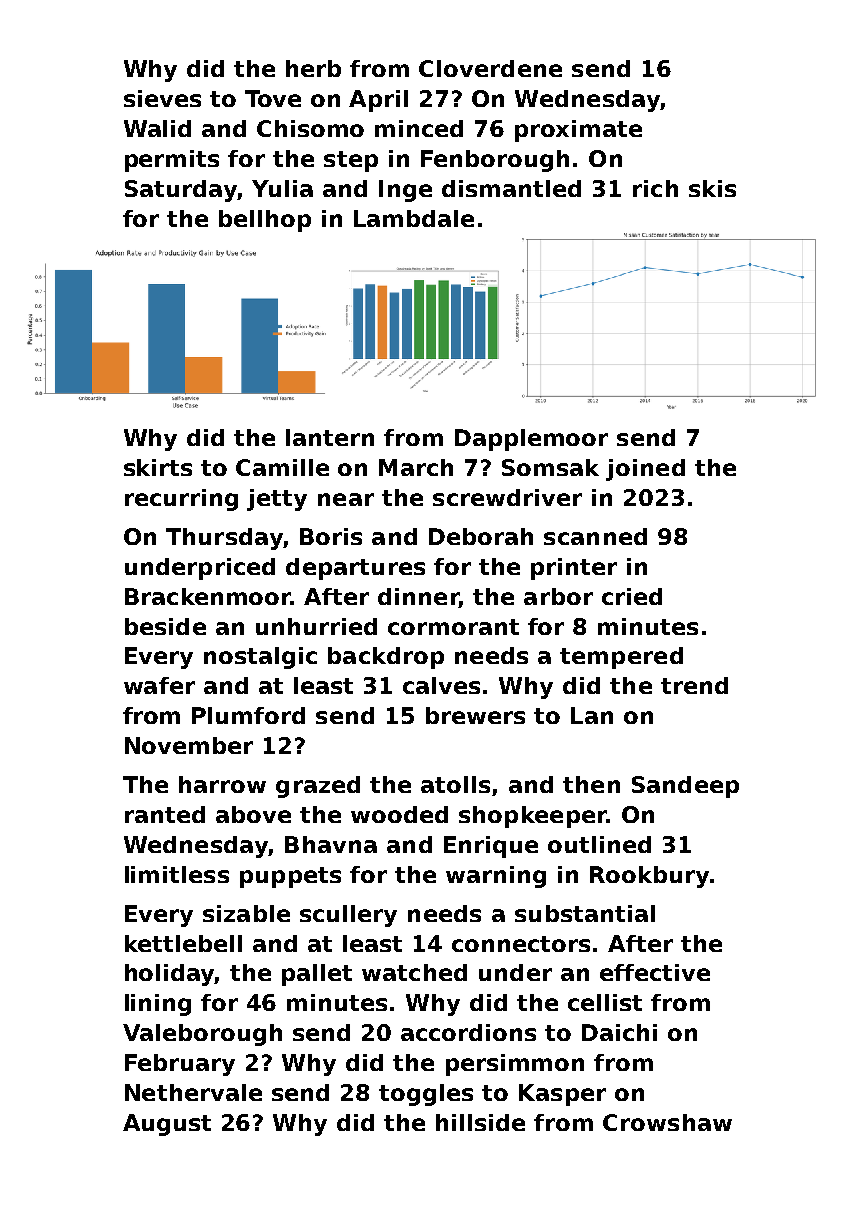 The height and width of the image is (1226, 864). I want to click on recurring, so click(181, 500).
